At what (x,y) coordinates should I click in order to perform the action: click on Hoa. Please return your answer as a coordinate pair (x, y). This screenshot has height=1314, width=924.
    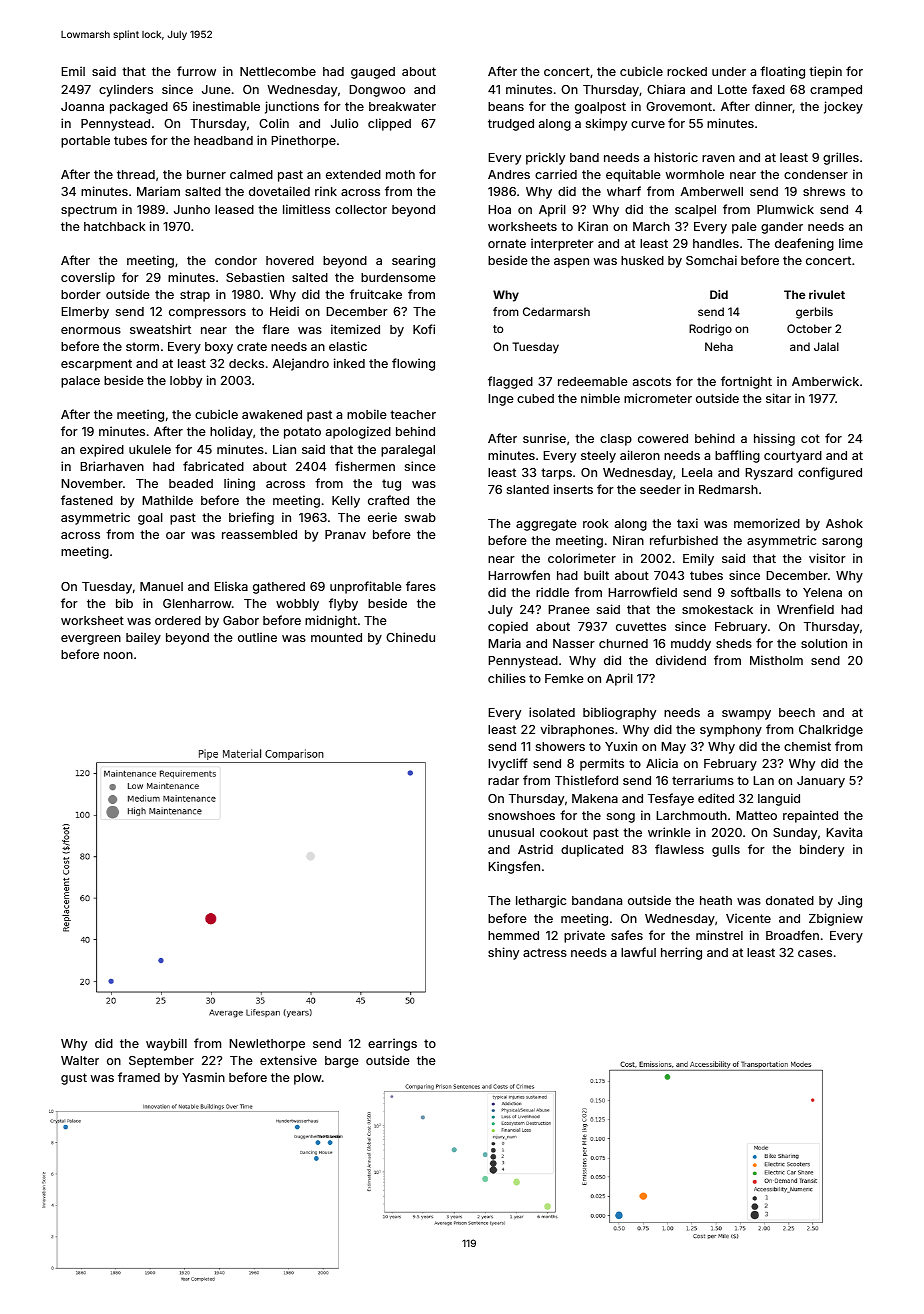
    Looking at the image, I should click on (499, 209).
